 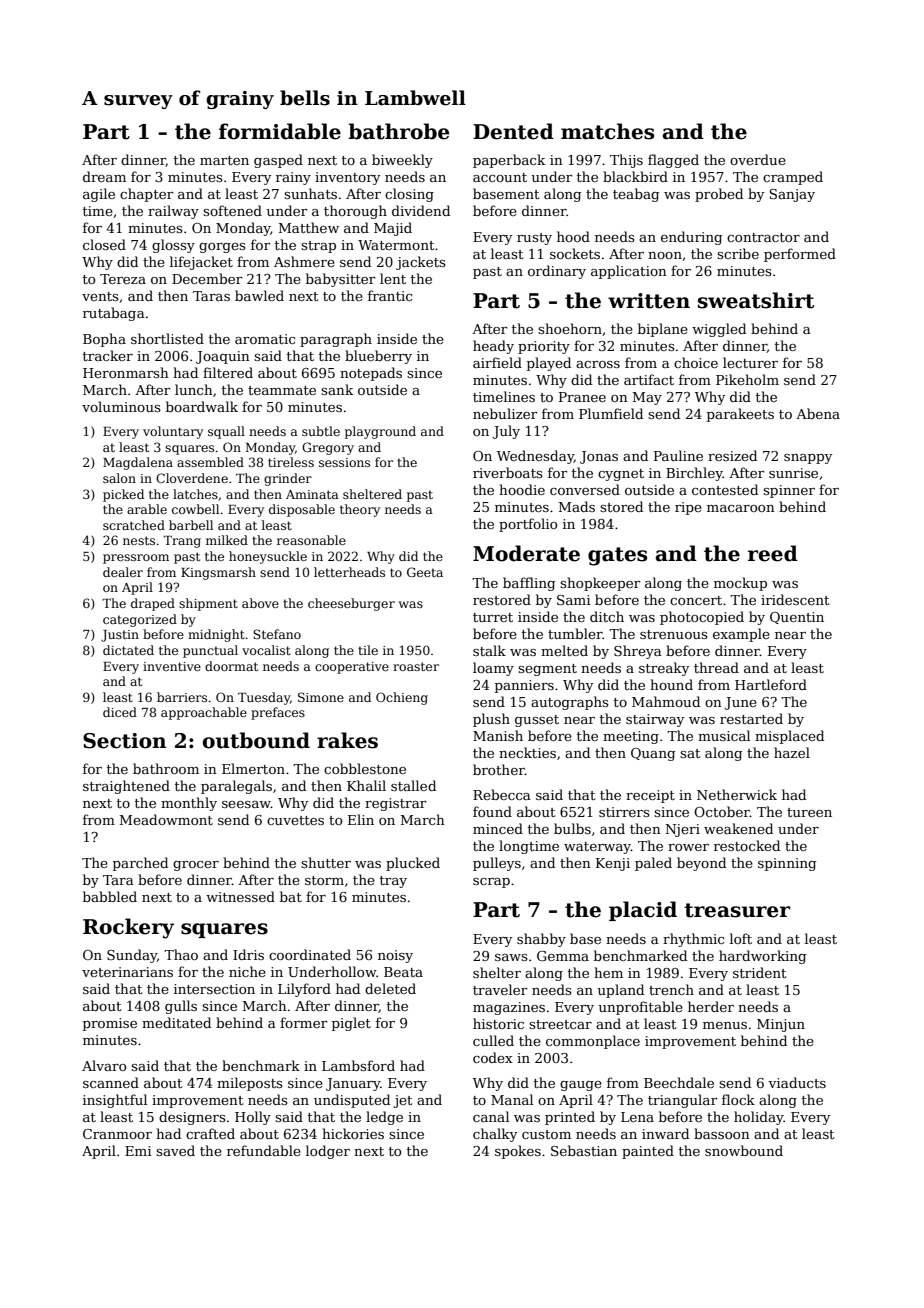 What do you see at coordinates (613, 864) in the page?
I see `Kenji` at bounding box center [613, 864].
